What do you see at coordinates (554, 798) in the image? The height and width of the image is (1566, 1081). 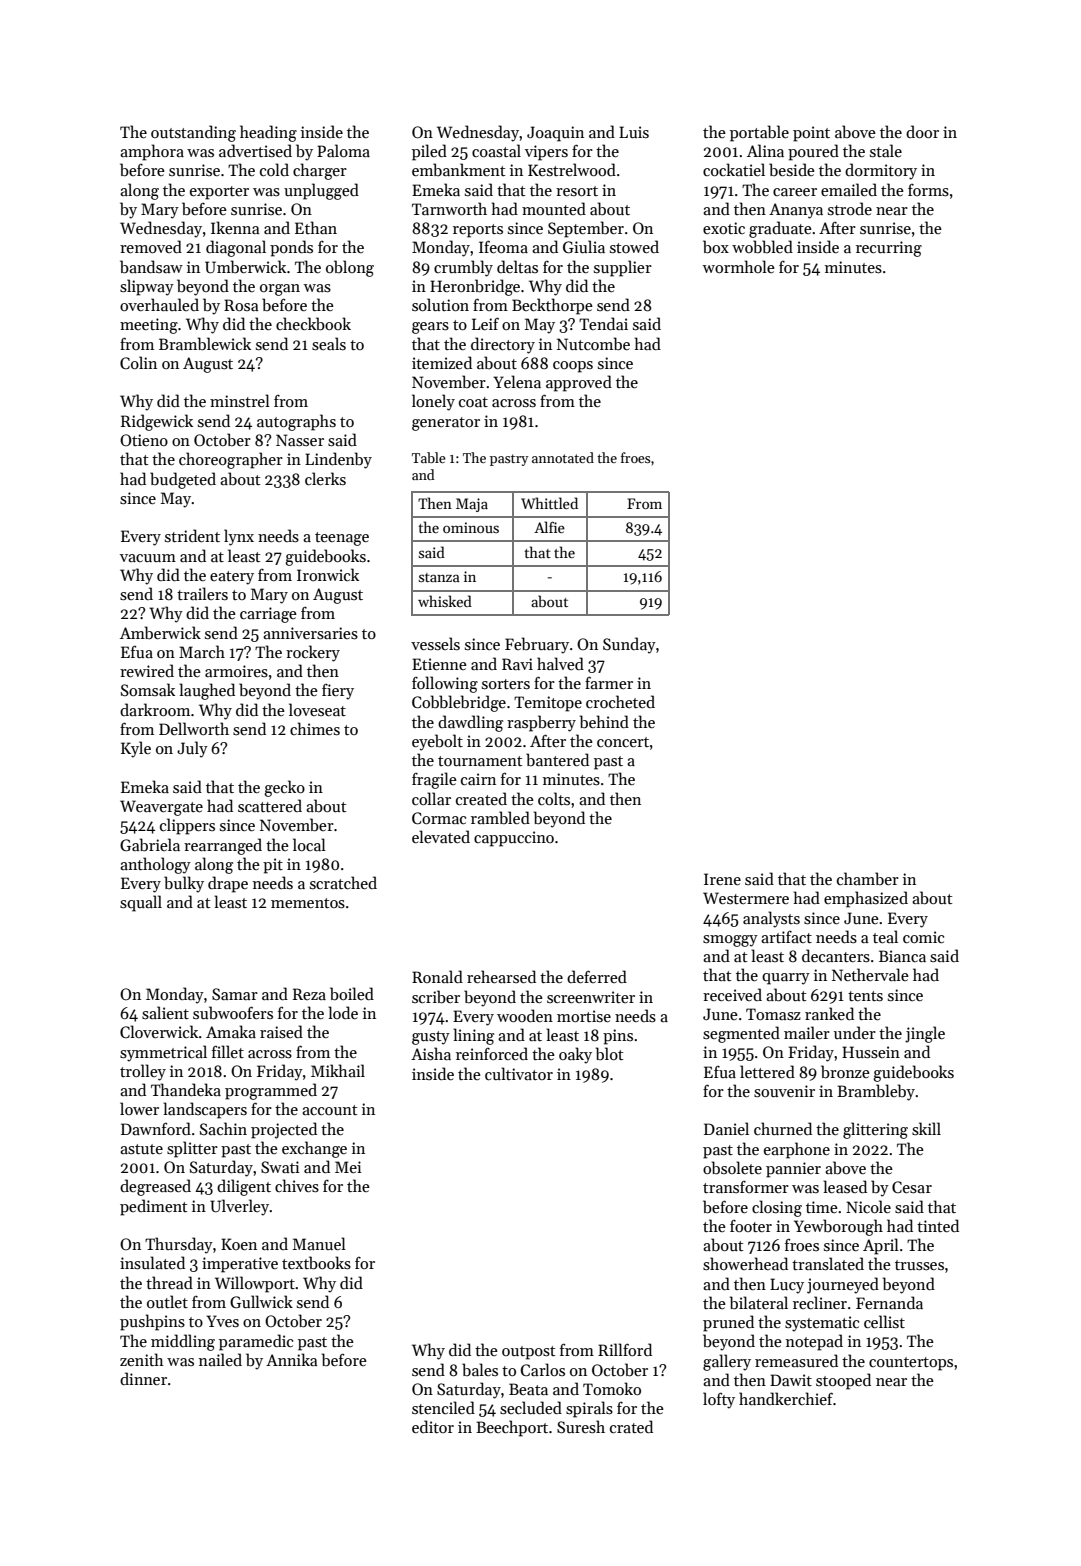 I see `colts` at bounding box center [554, 798].
